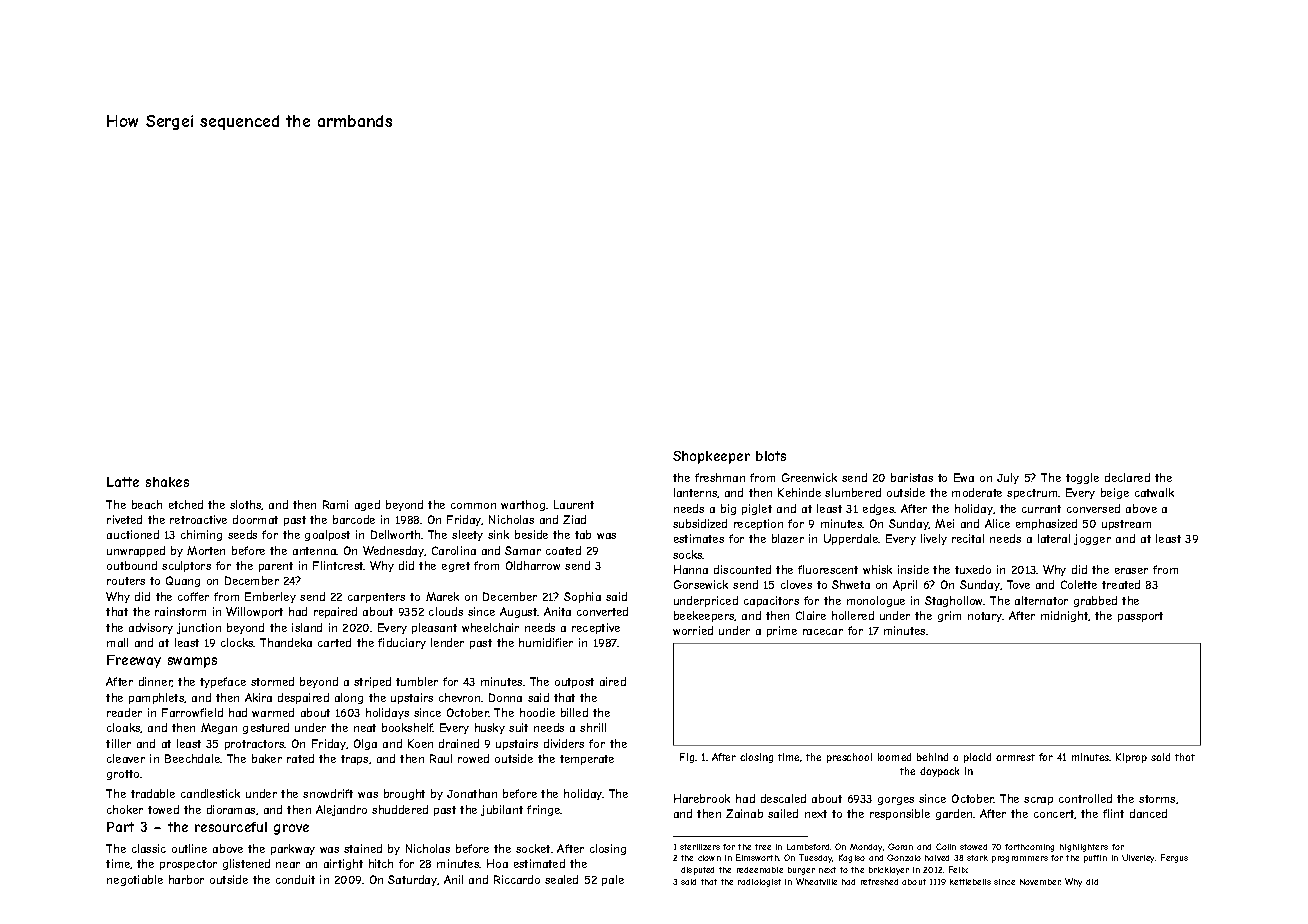 The height and width of the page is (924, 1308). What do you see at coordinates (823, 632) in the page?
I see `racecar` at bounding box center [823, 632].
